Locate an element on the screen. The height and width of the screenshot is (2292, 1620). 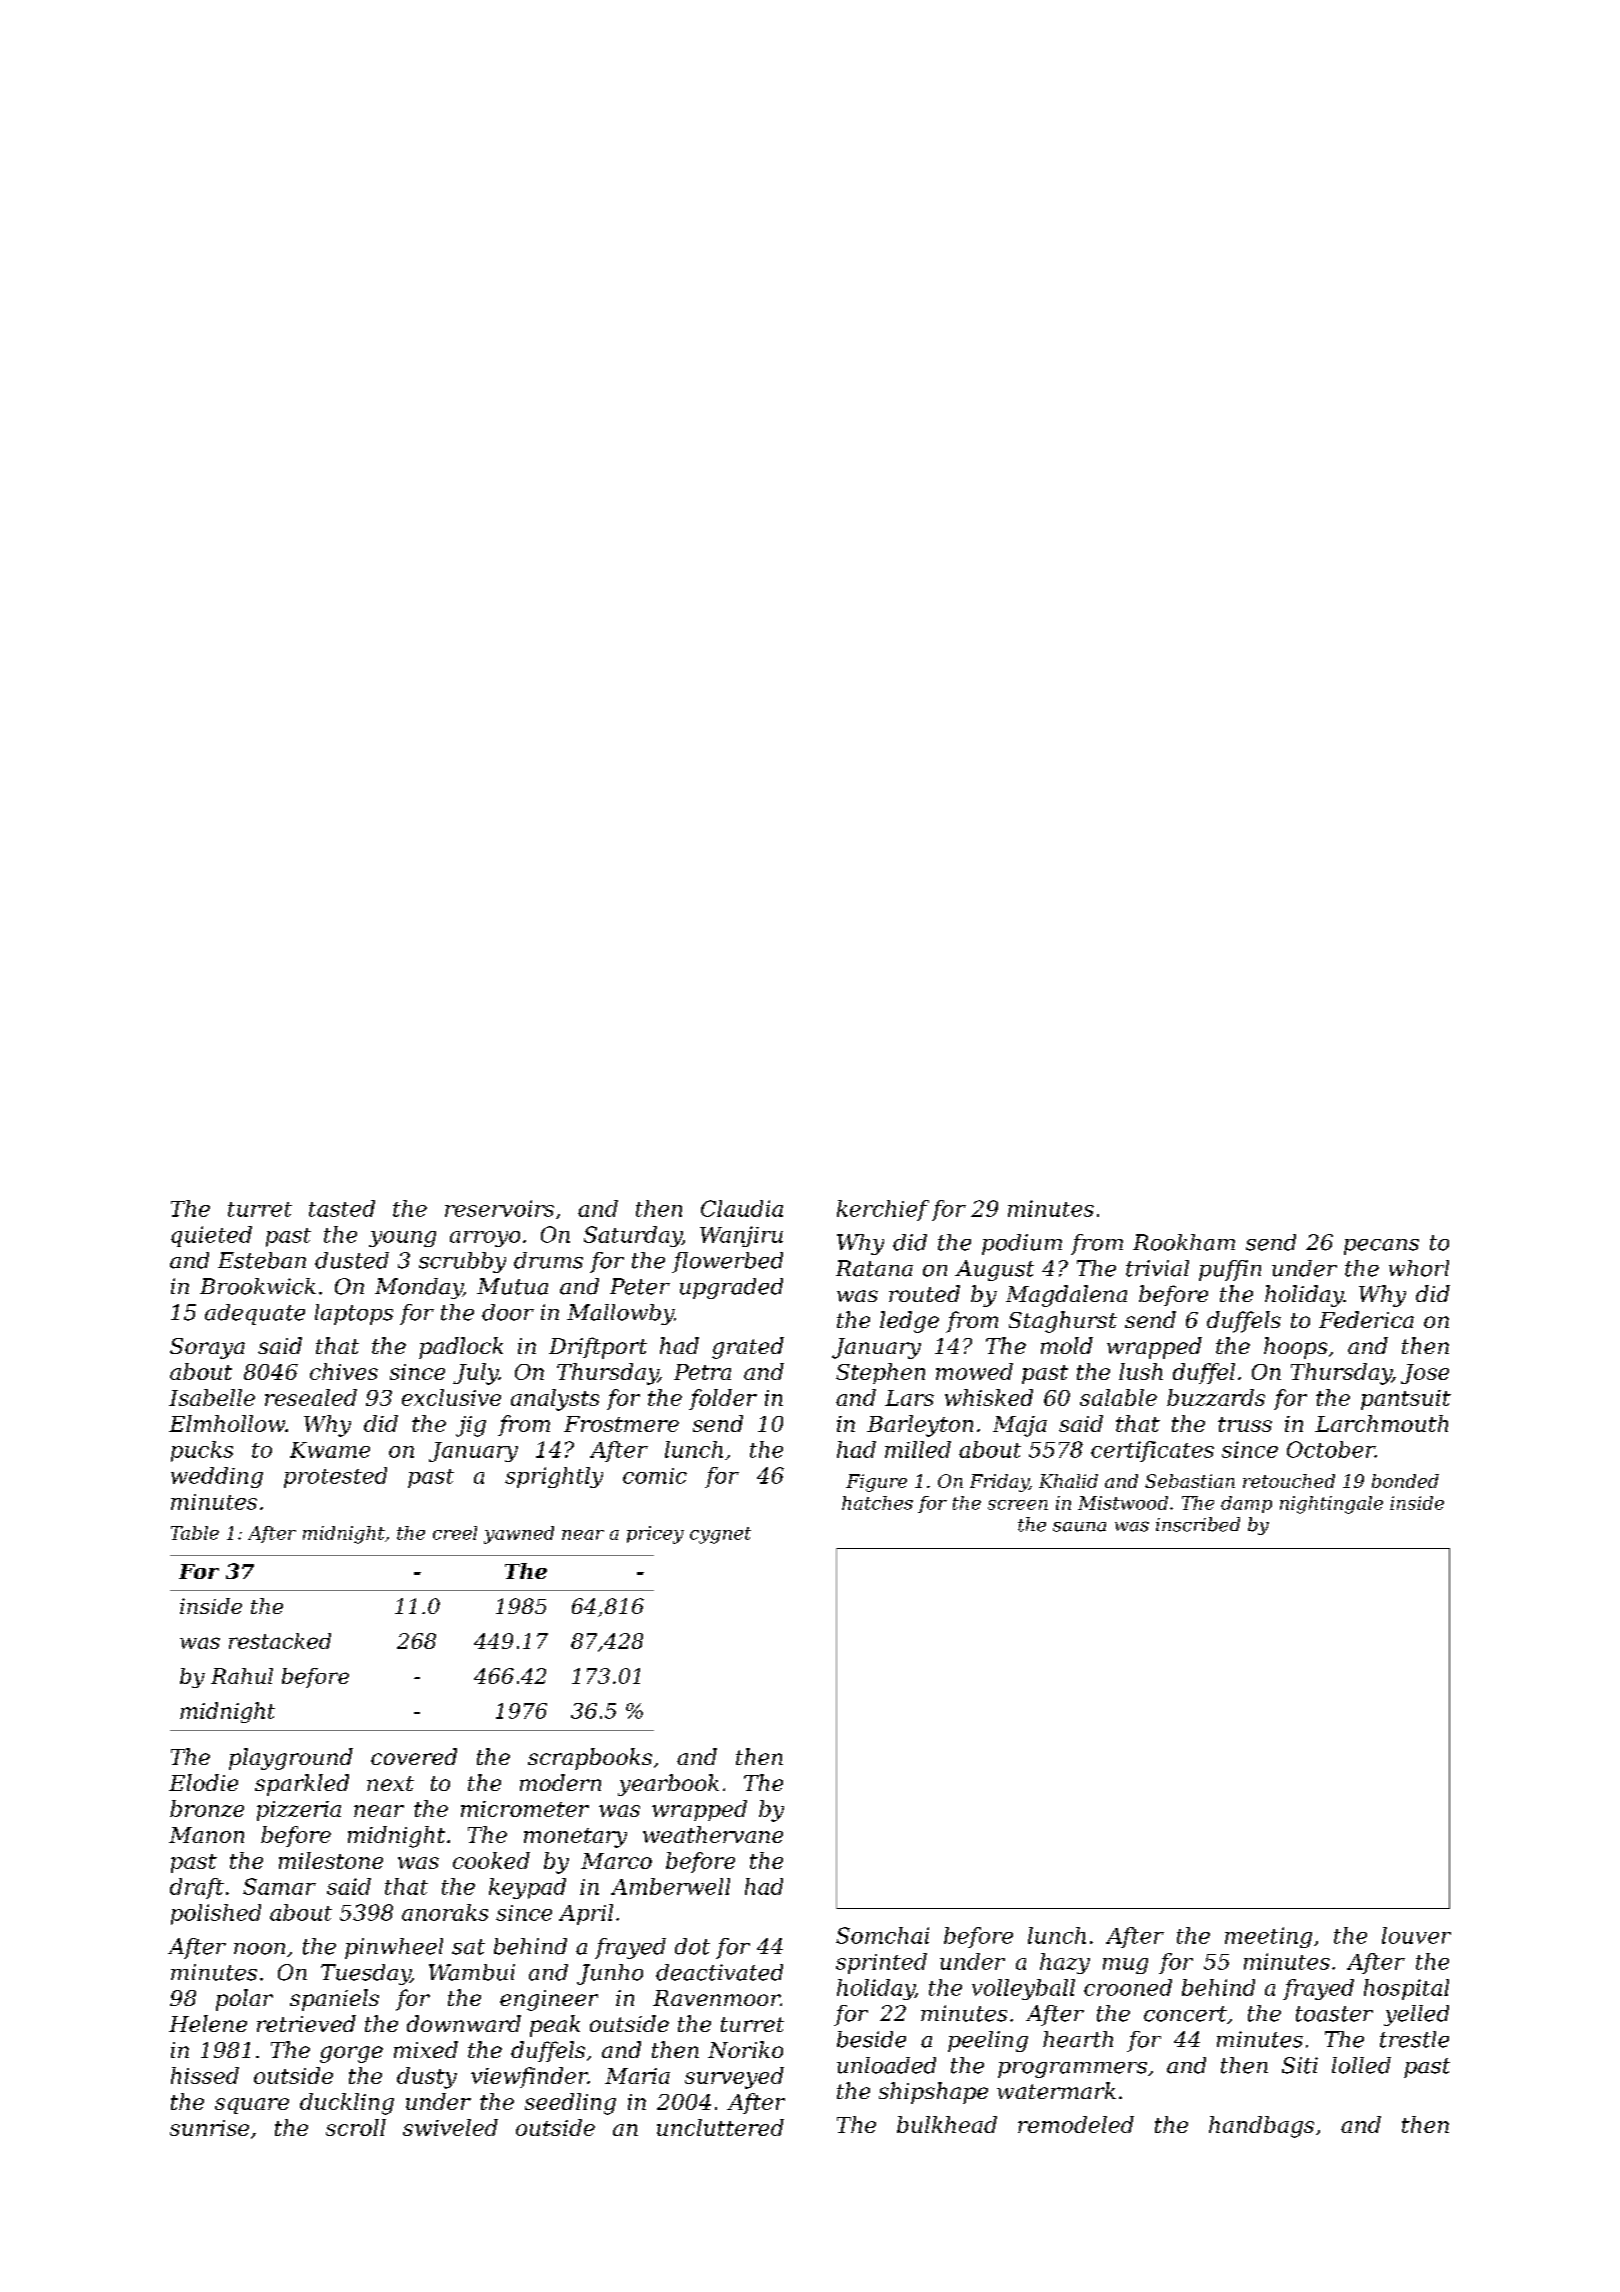
sauna is located at coordinates (1079, 1527).
